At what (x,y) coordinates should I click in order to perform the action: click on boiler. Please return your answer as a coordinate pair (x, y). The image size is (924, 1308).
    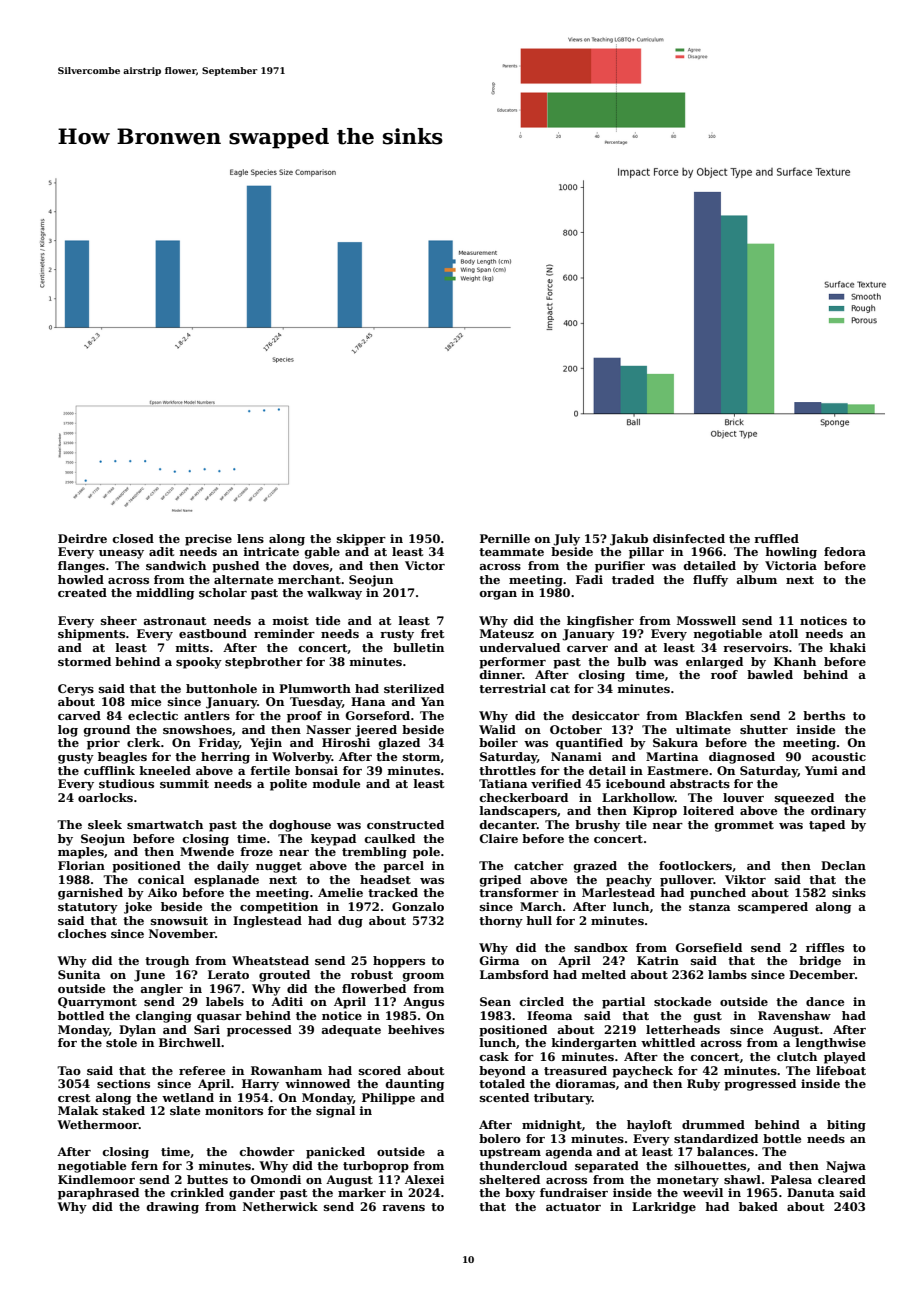
    Looking at the image, I should click on (498, 742).
